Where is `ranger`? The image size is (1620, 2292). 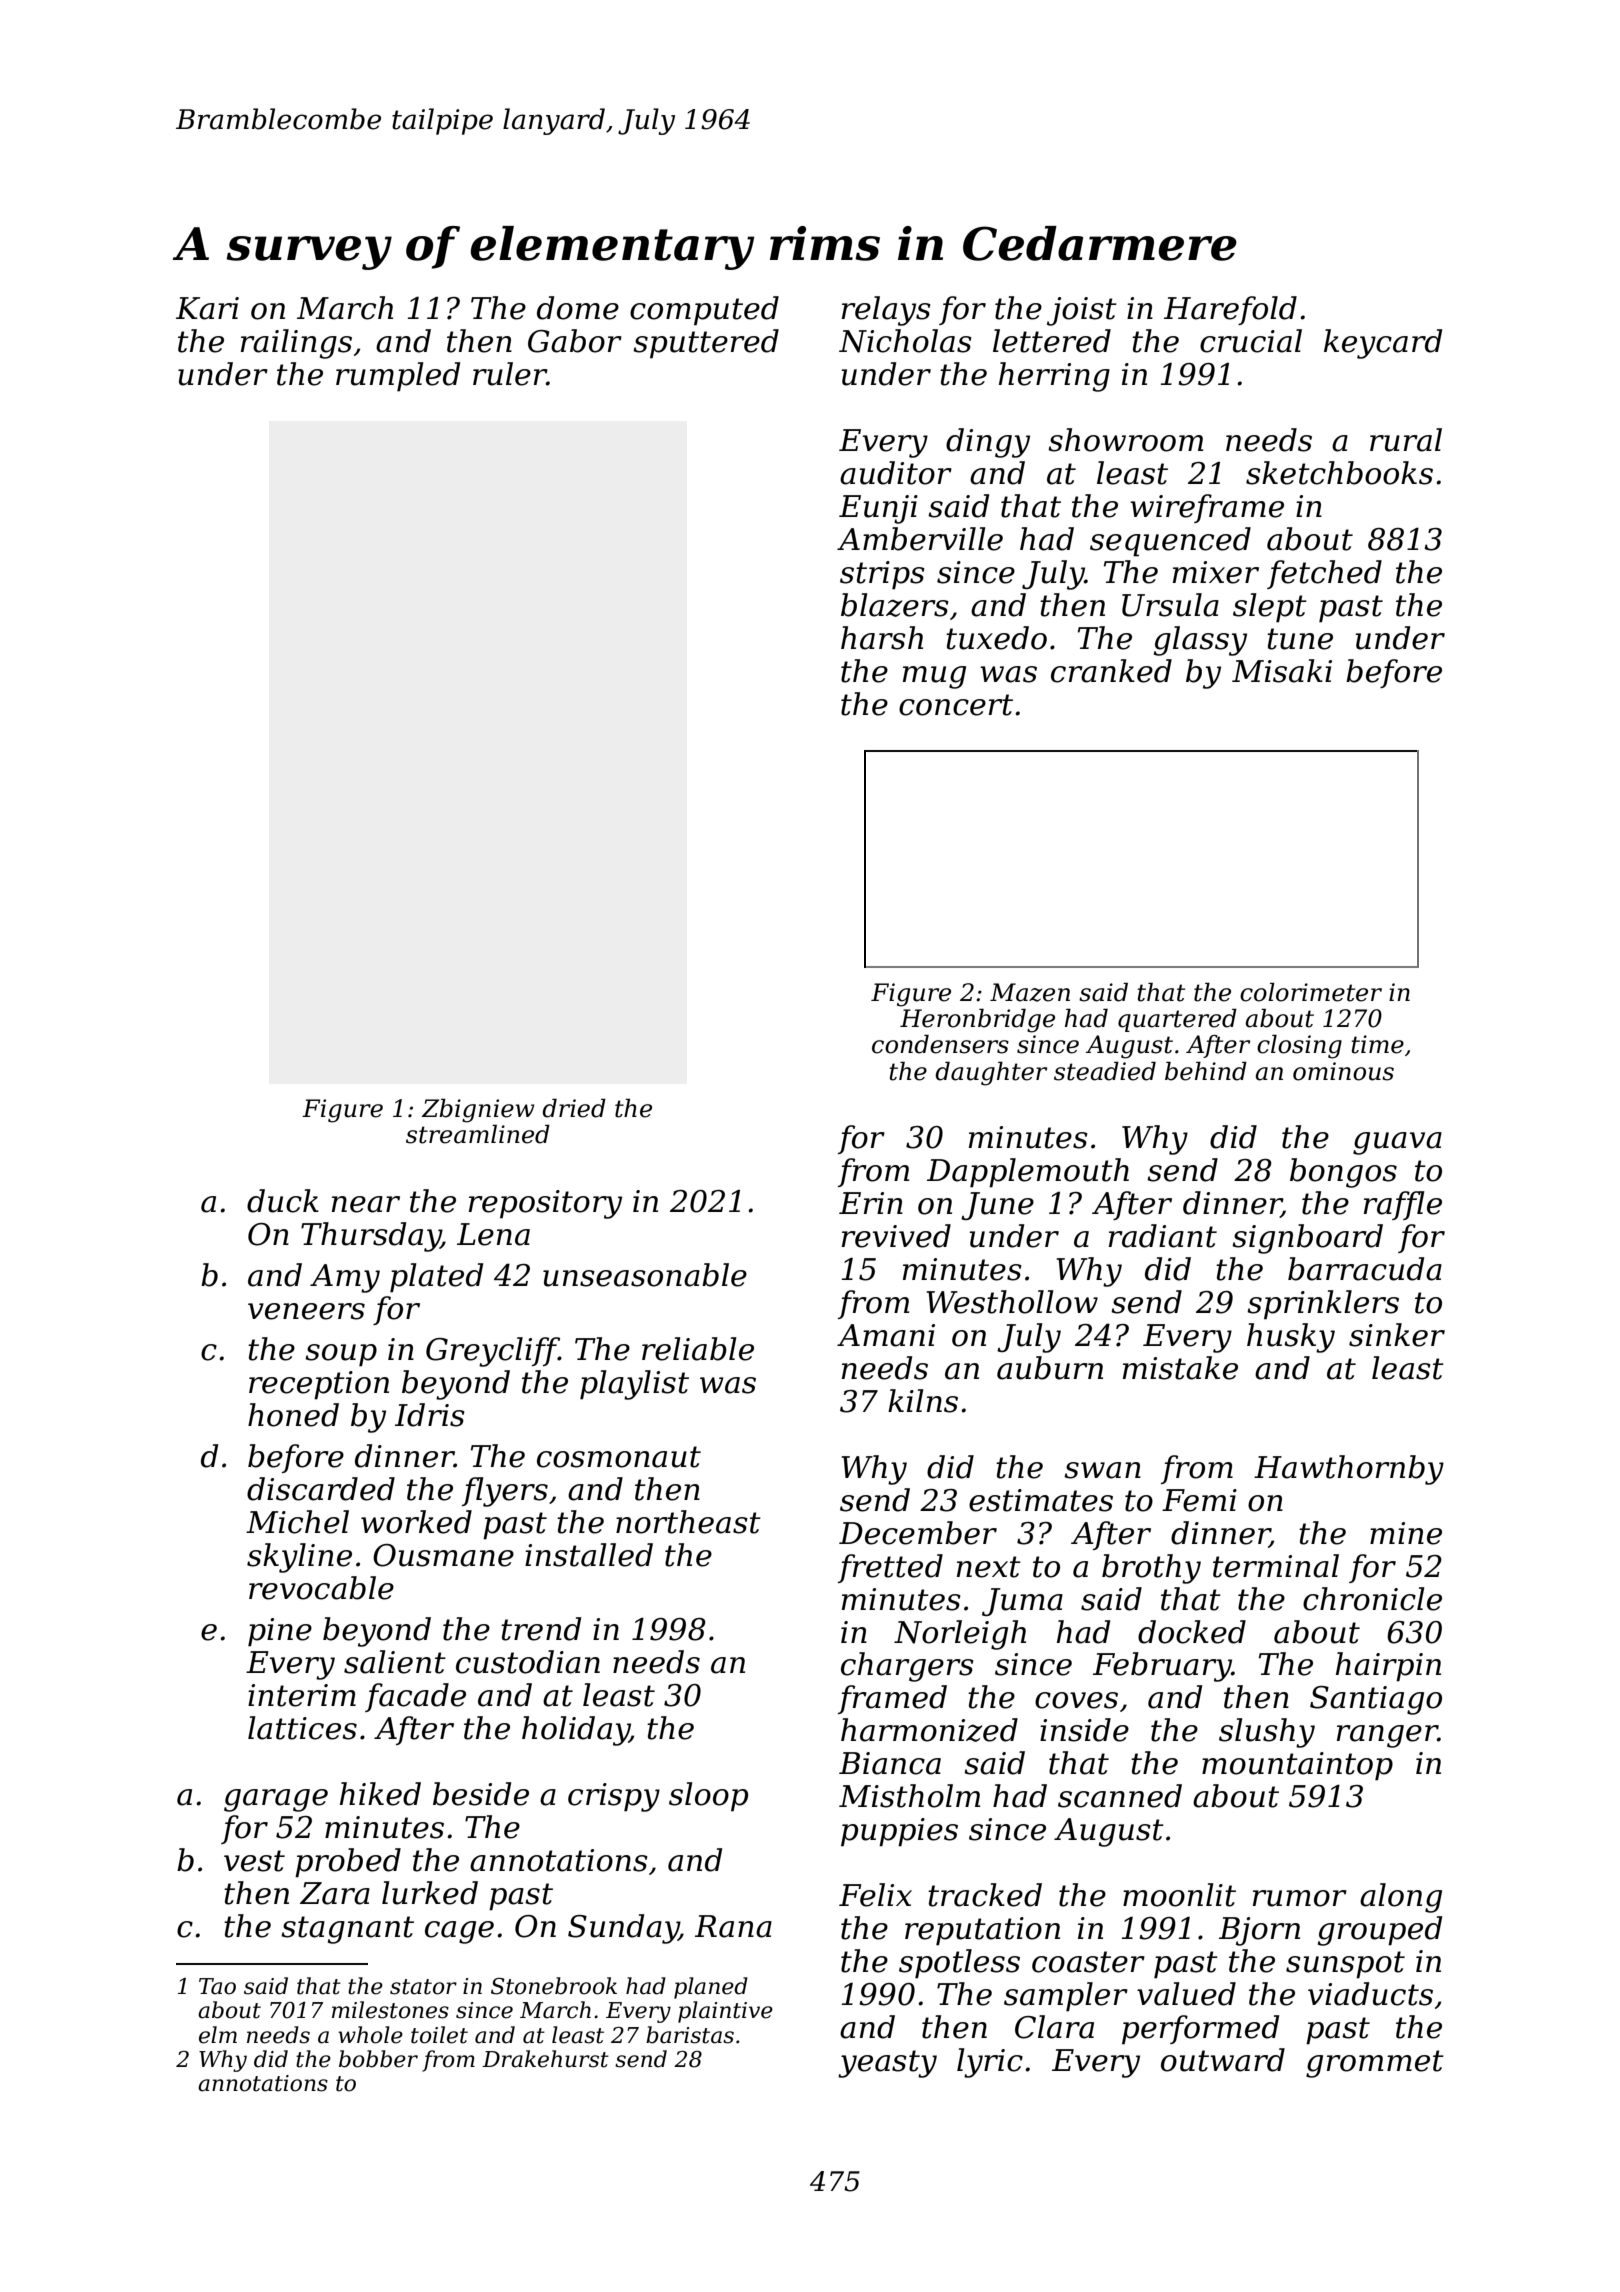
ranger is located at coordinates (1387, 1736).
